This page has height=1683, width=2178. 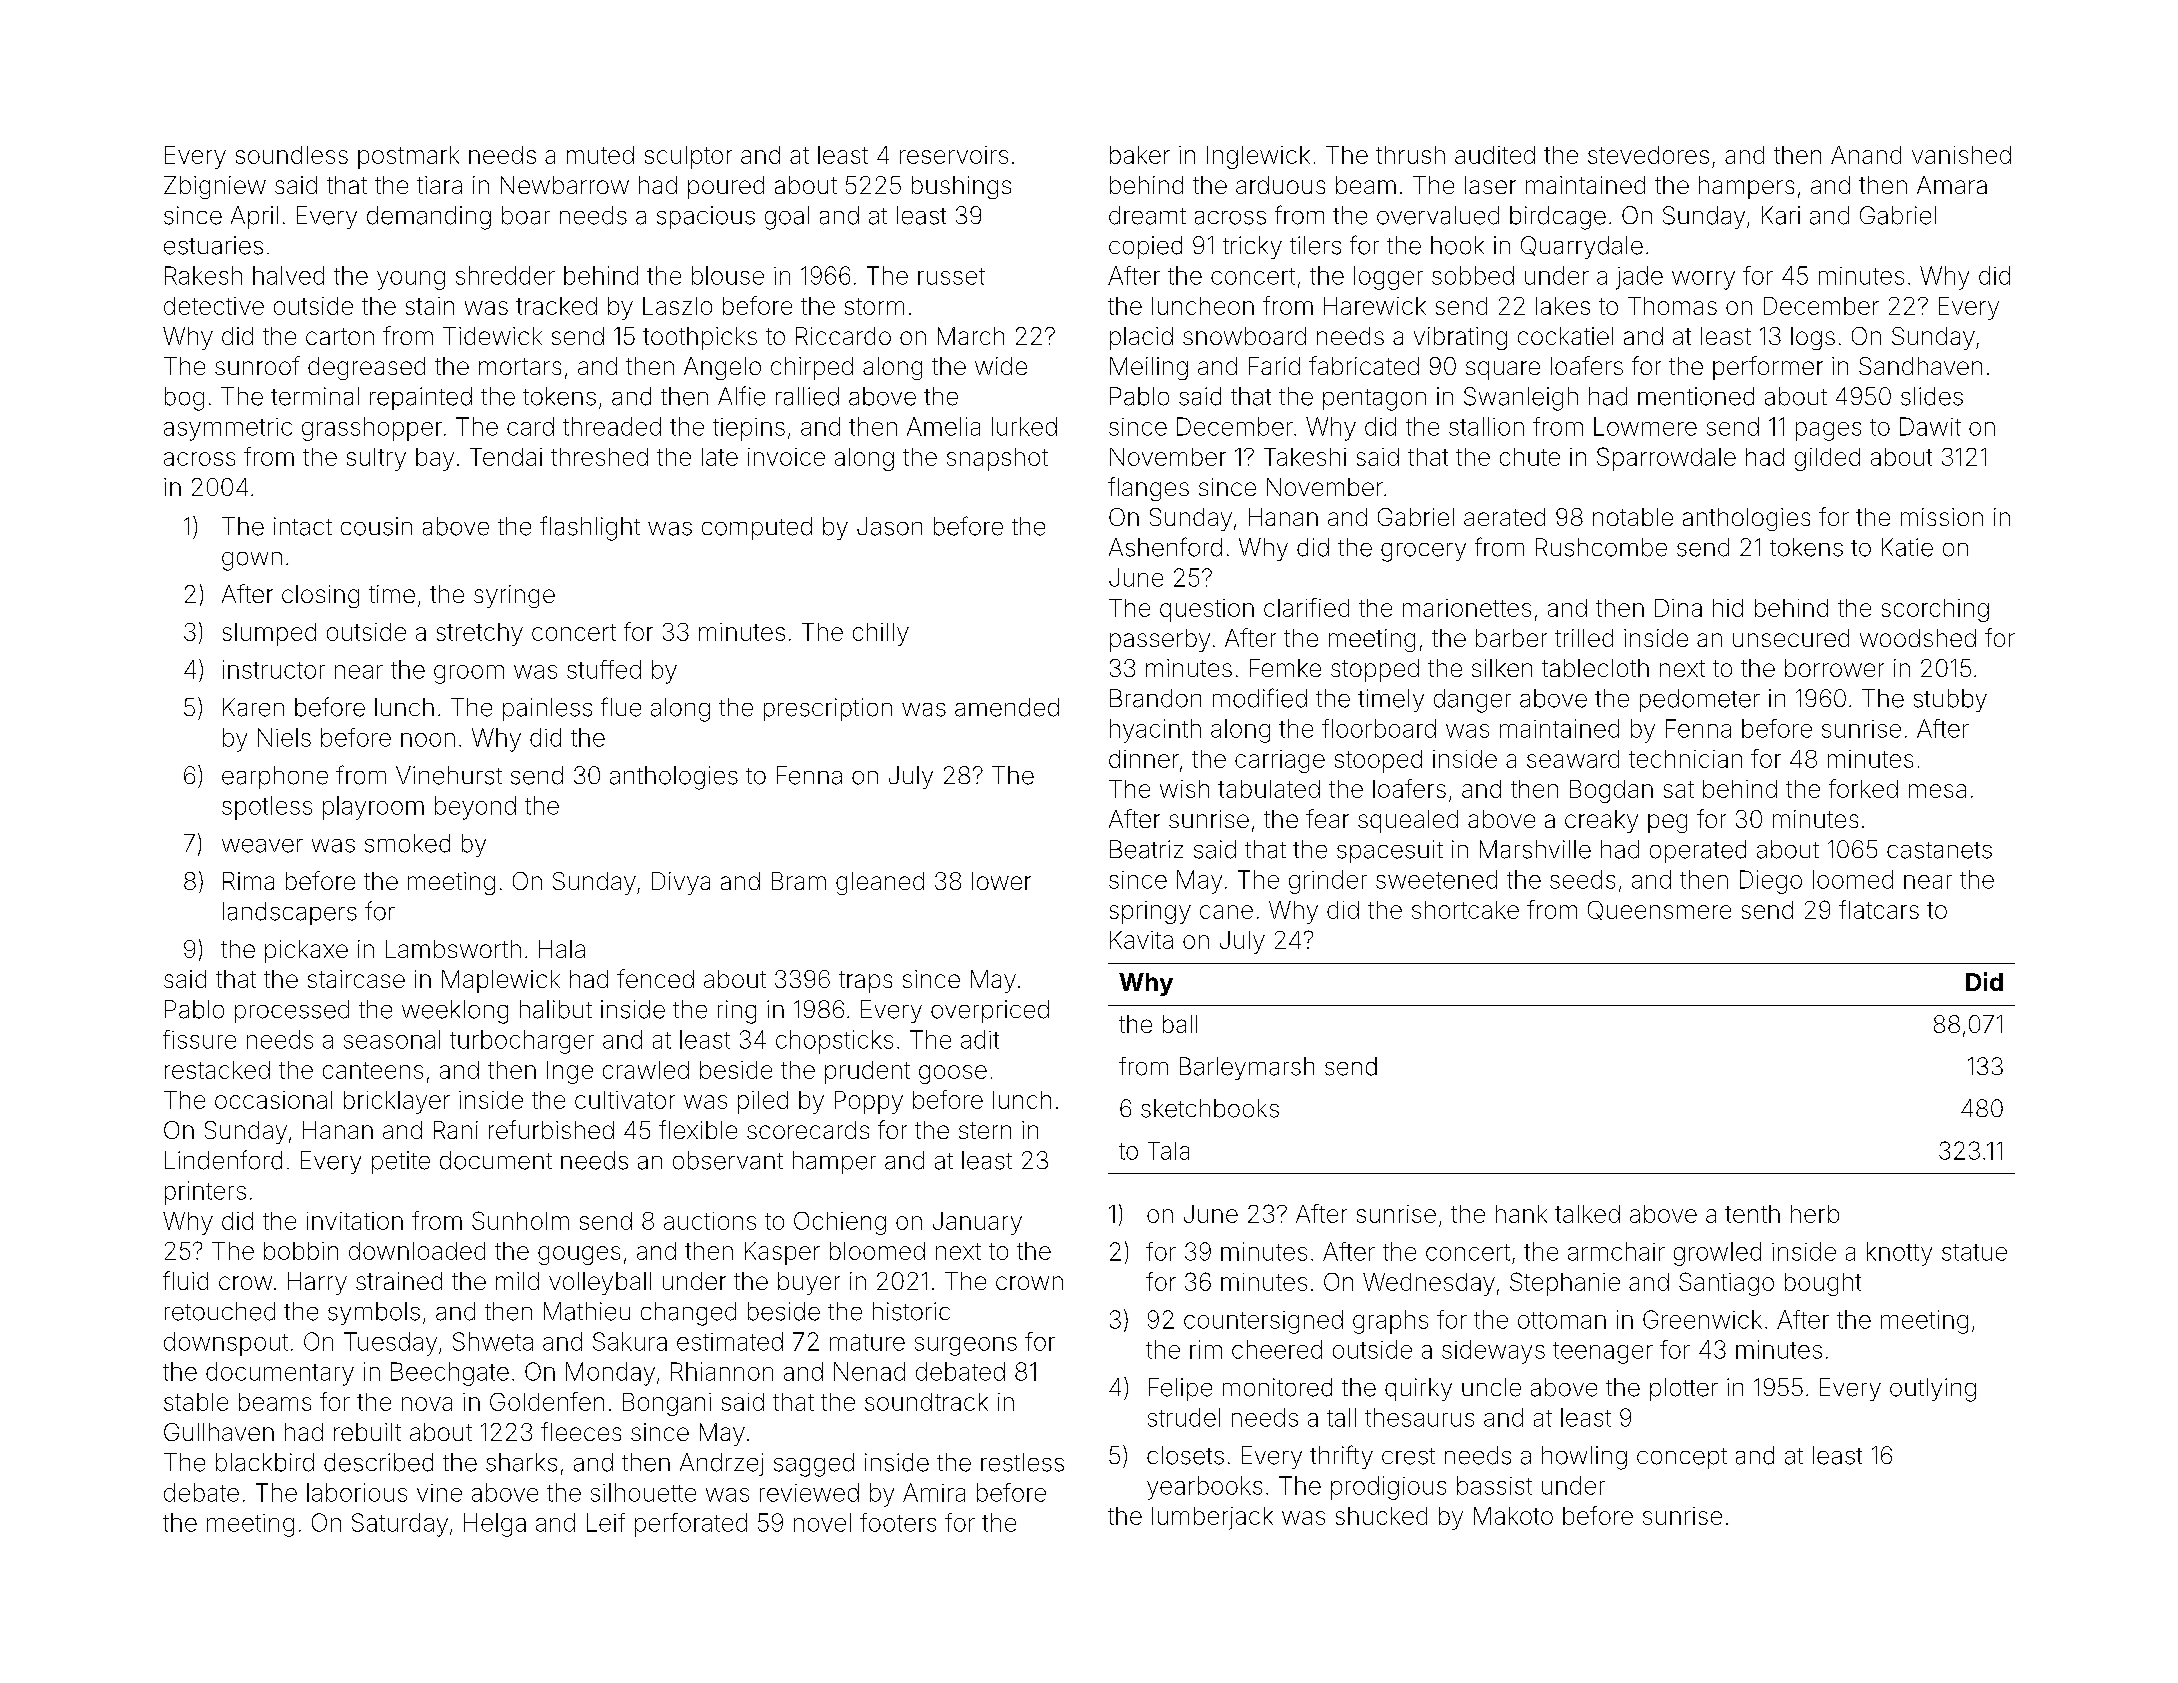 I want to click on perforated, so click(x=691, y=1525).
